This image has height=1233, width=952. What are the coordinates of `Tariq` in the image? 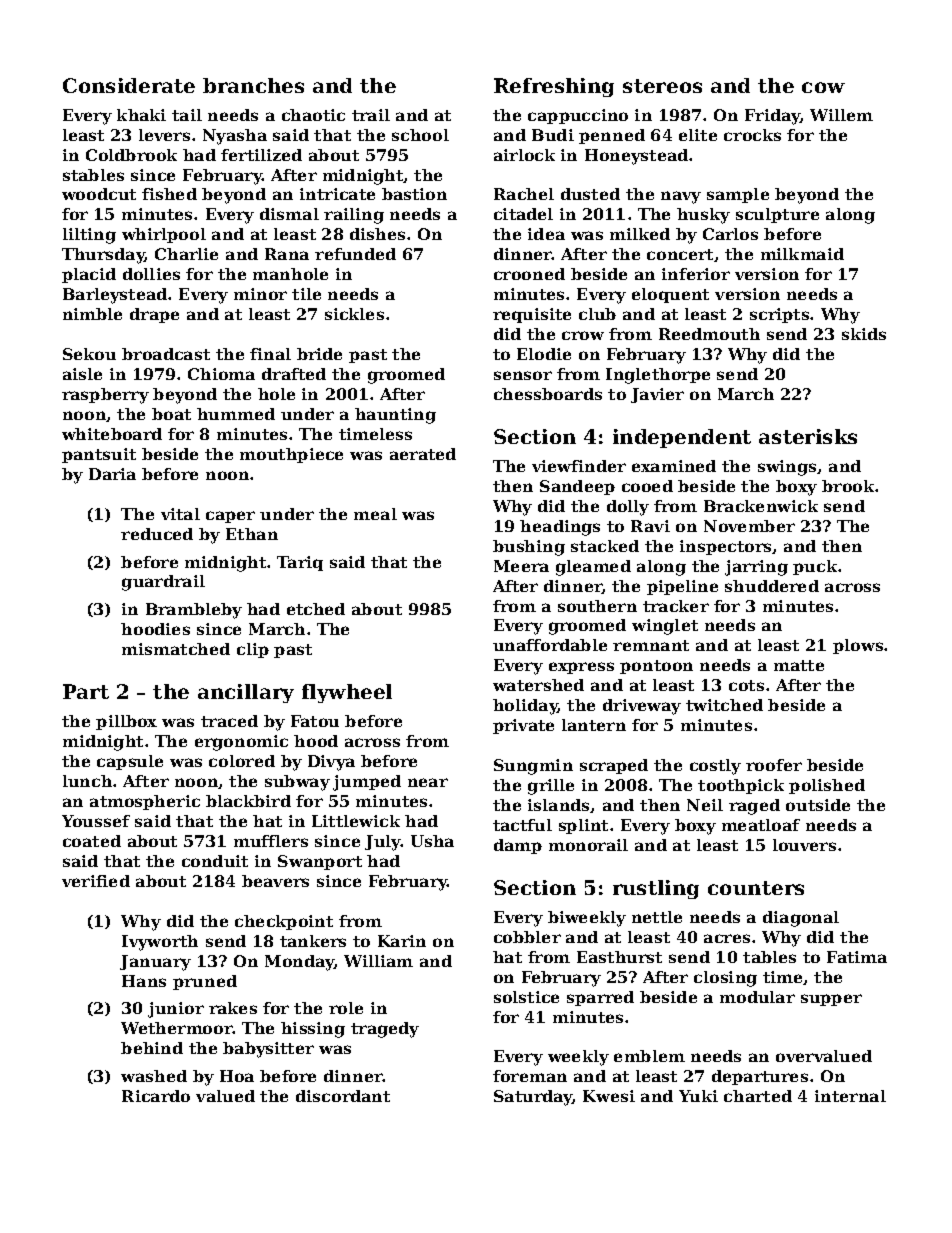 It's located at (300, 563).
